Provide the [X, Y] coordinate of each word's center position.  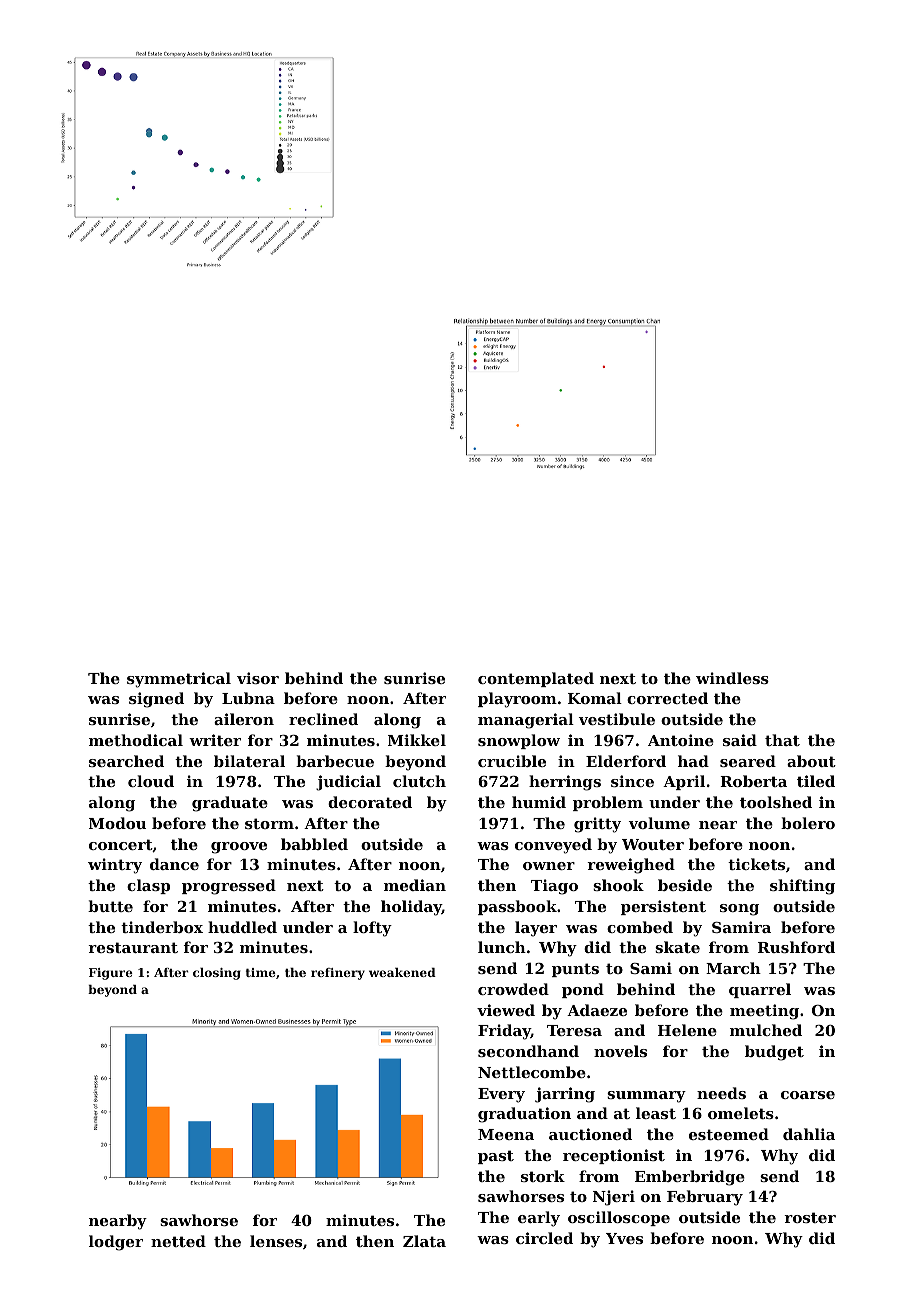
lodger [116, 1243]
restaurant [133, 947]
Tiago [554, 887]
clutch [419, 781]
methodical [136, 740]
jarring [565, 1095]
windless [732, 678]
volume [659, 823]
